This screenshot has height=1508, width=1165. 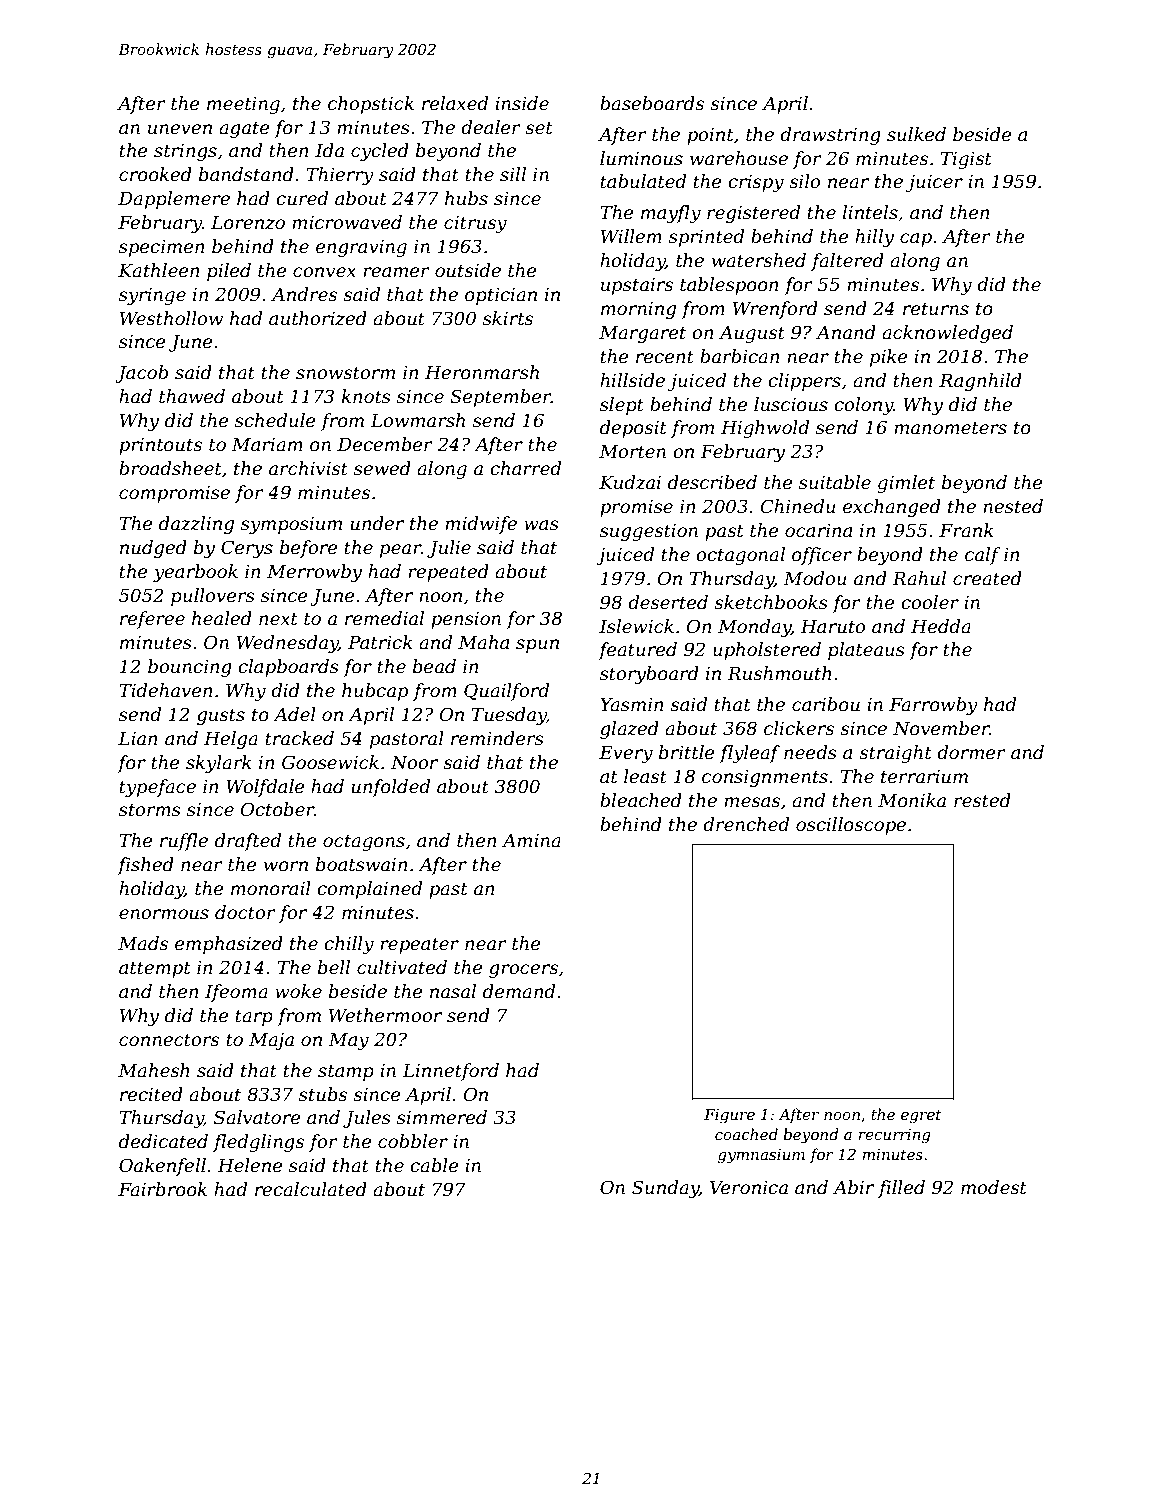 I want to click on snowstorm, so click(x=345, y=373).
